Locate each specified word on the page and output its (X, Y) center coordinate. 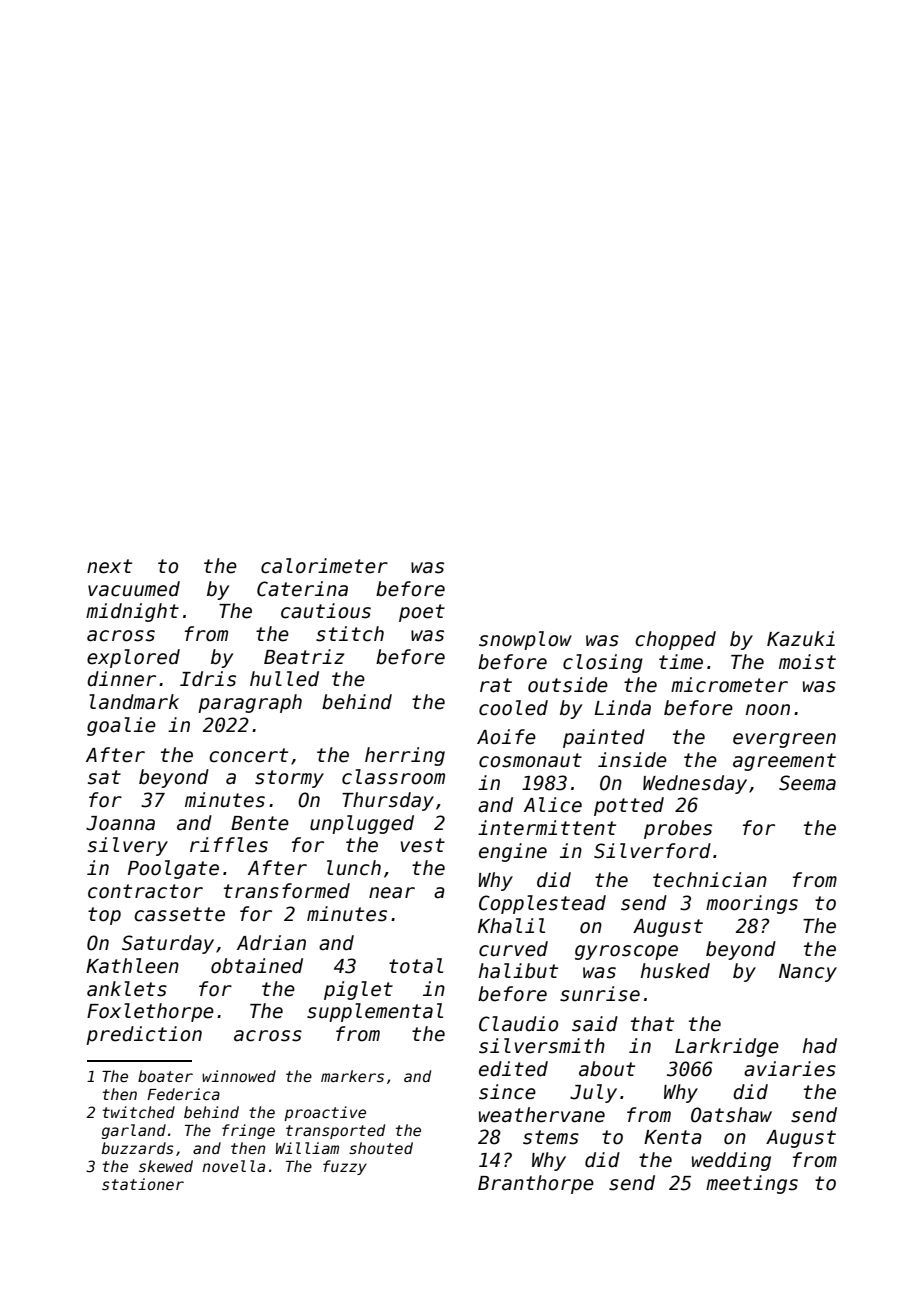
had (820, 1046)
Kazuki (801, 639)
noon (768, 710)
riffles (229, 845)
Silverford (652, 851)
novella (233, 1166)
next (109, 566)
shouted (381, 1148)
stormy (289, 779)
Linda (622, 708)
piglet (358, 990)
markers (352, 1076)
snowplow (525, 640)
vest (423, 845)
